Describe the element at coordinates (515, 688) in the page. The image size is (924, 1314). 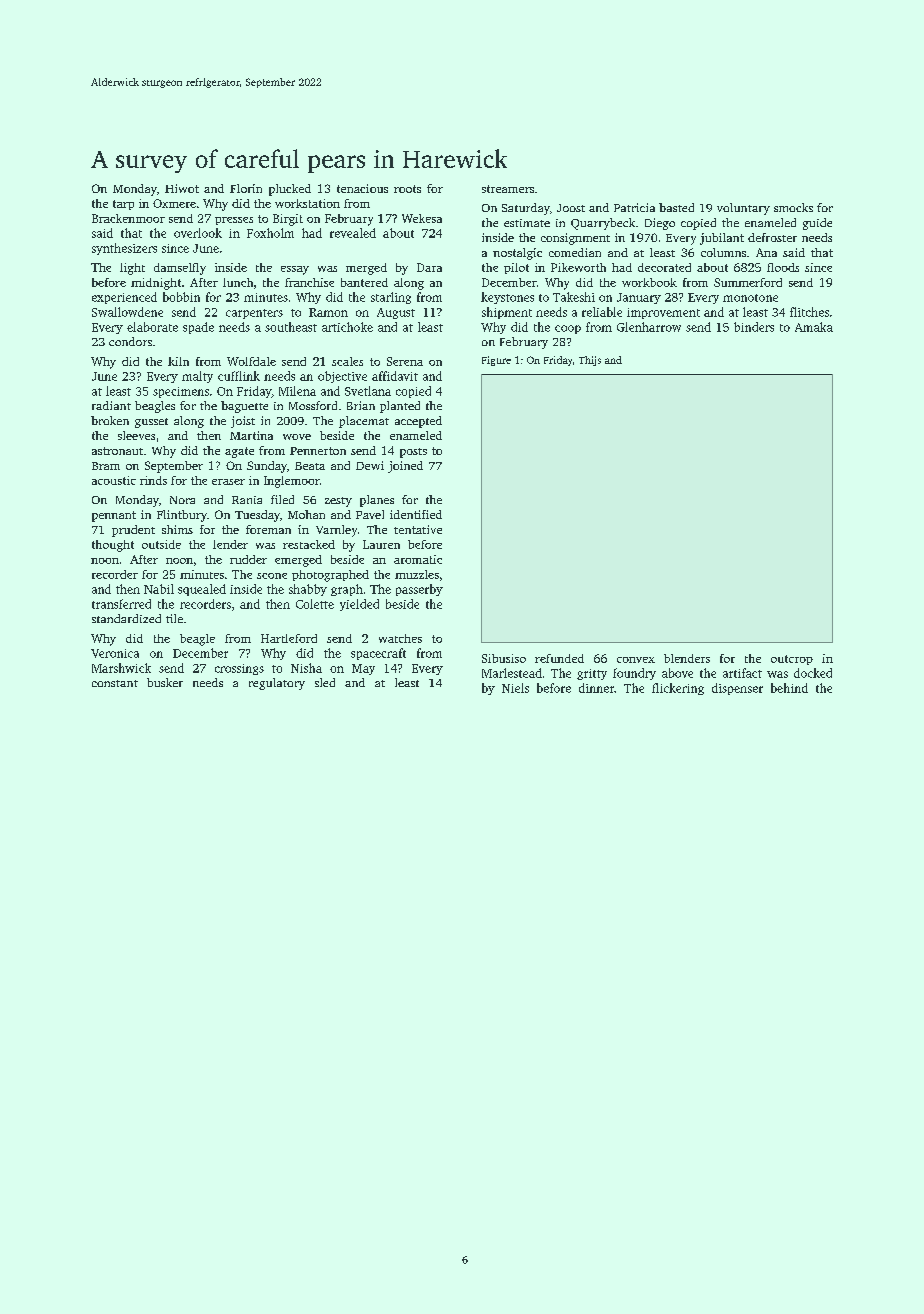
I see `Niels` at that location.
